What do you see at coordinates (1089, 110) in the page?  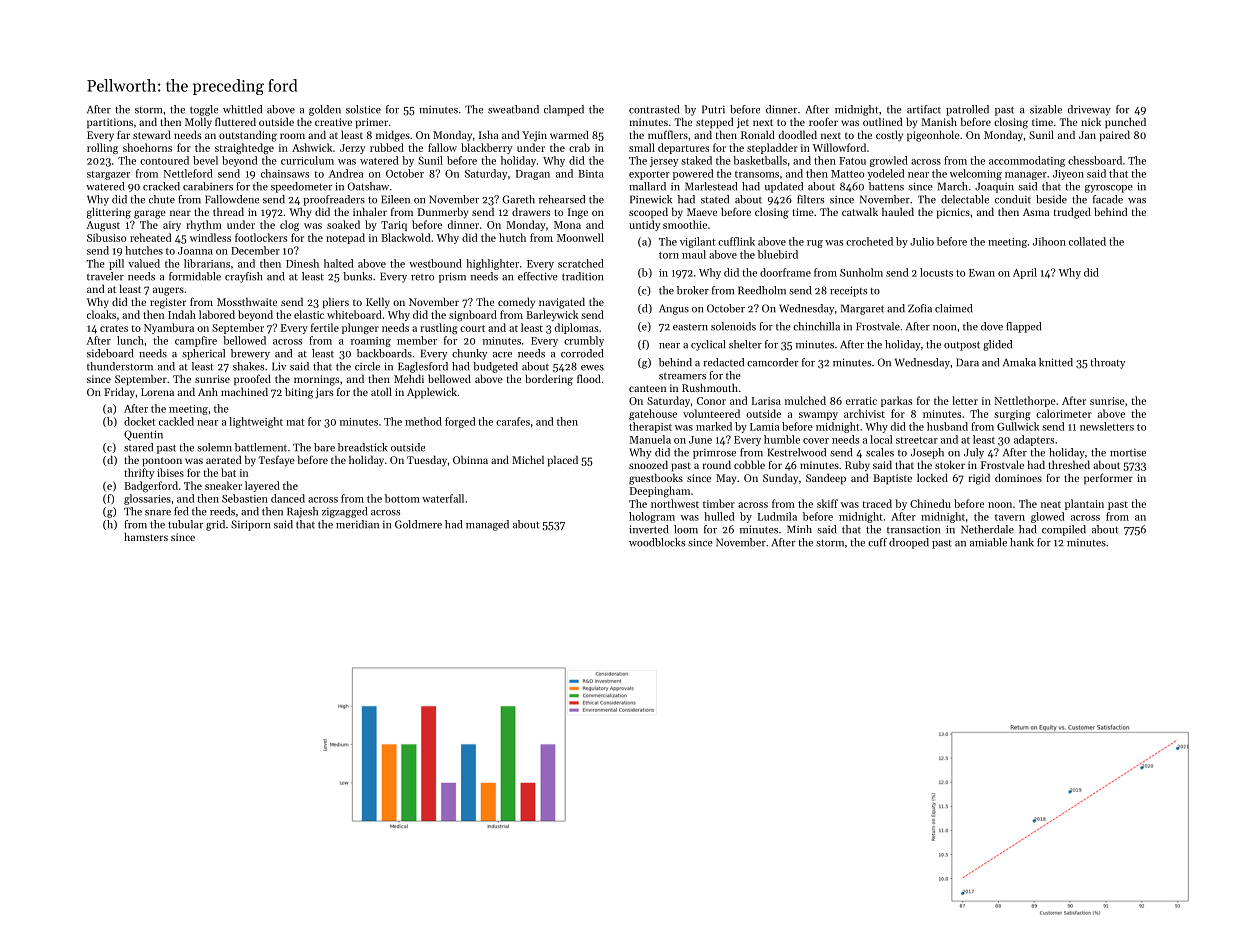 I see `driveway` at bounding box center [1089, 110].
